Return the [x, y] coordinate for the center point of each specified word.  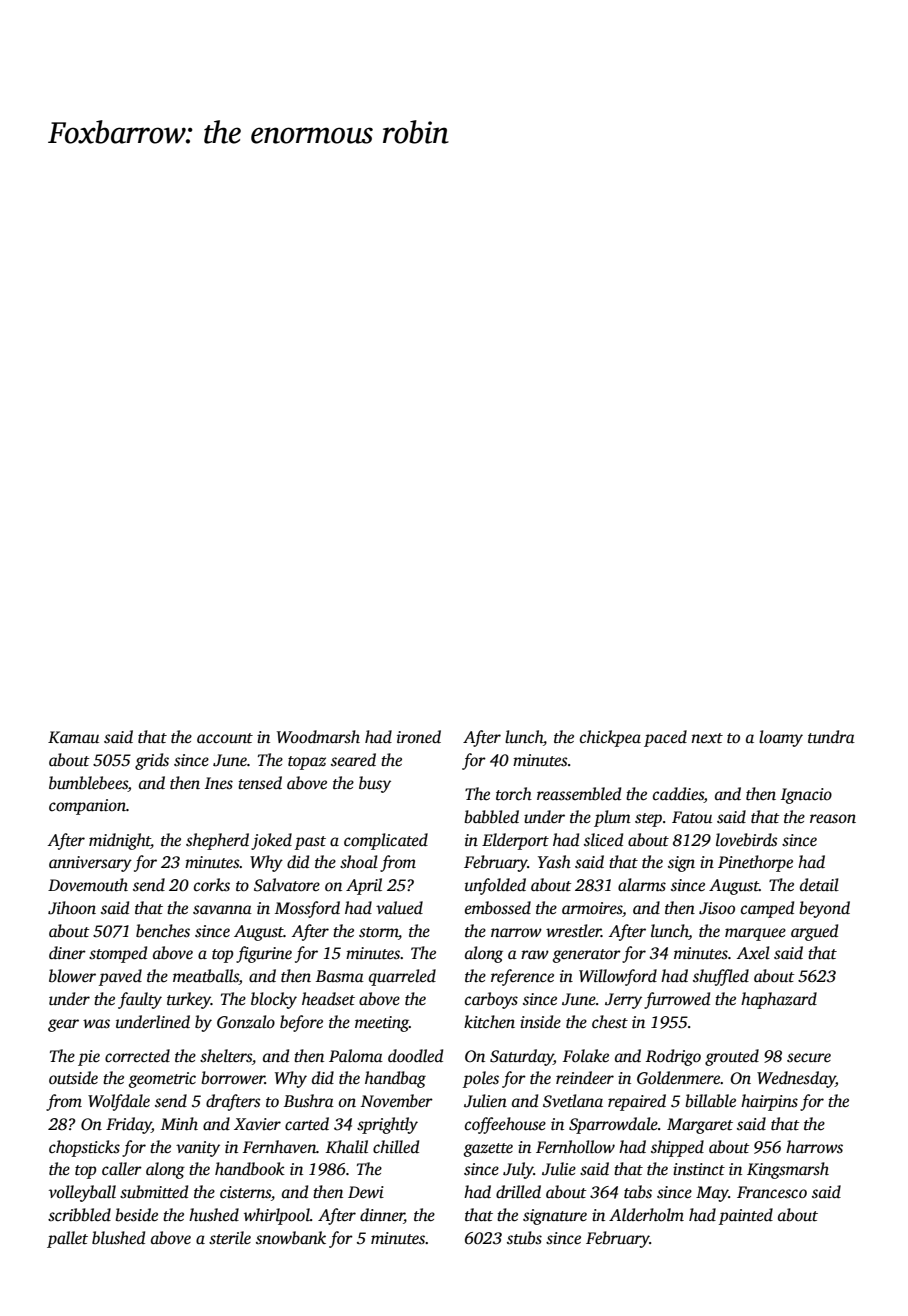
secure [809, 1058]
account [225, 738]
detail [819, 884]
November [397, 1101]
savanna [222, 910]
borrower [233, 1078]
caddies [678, 795]
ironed [419, 737]
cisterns [245, 1192]
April [364, 886]
